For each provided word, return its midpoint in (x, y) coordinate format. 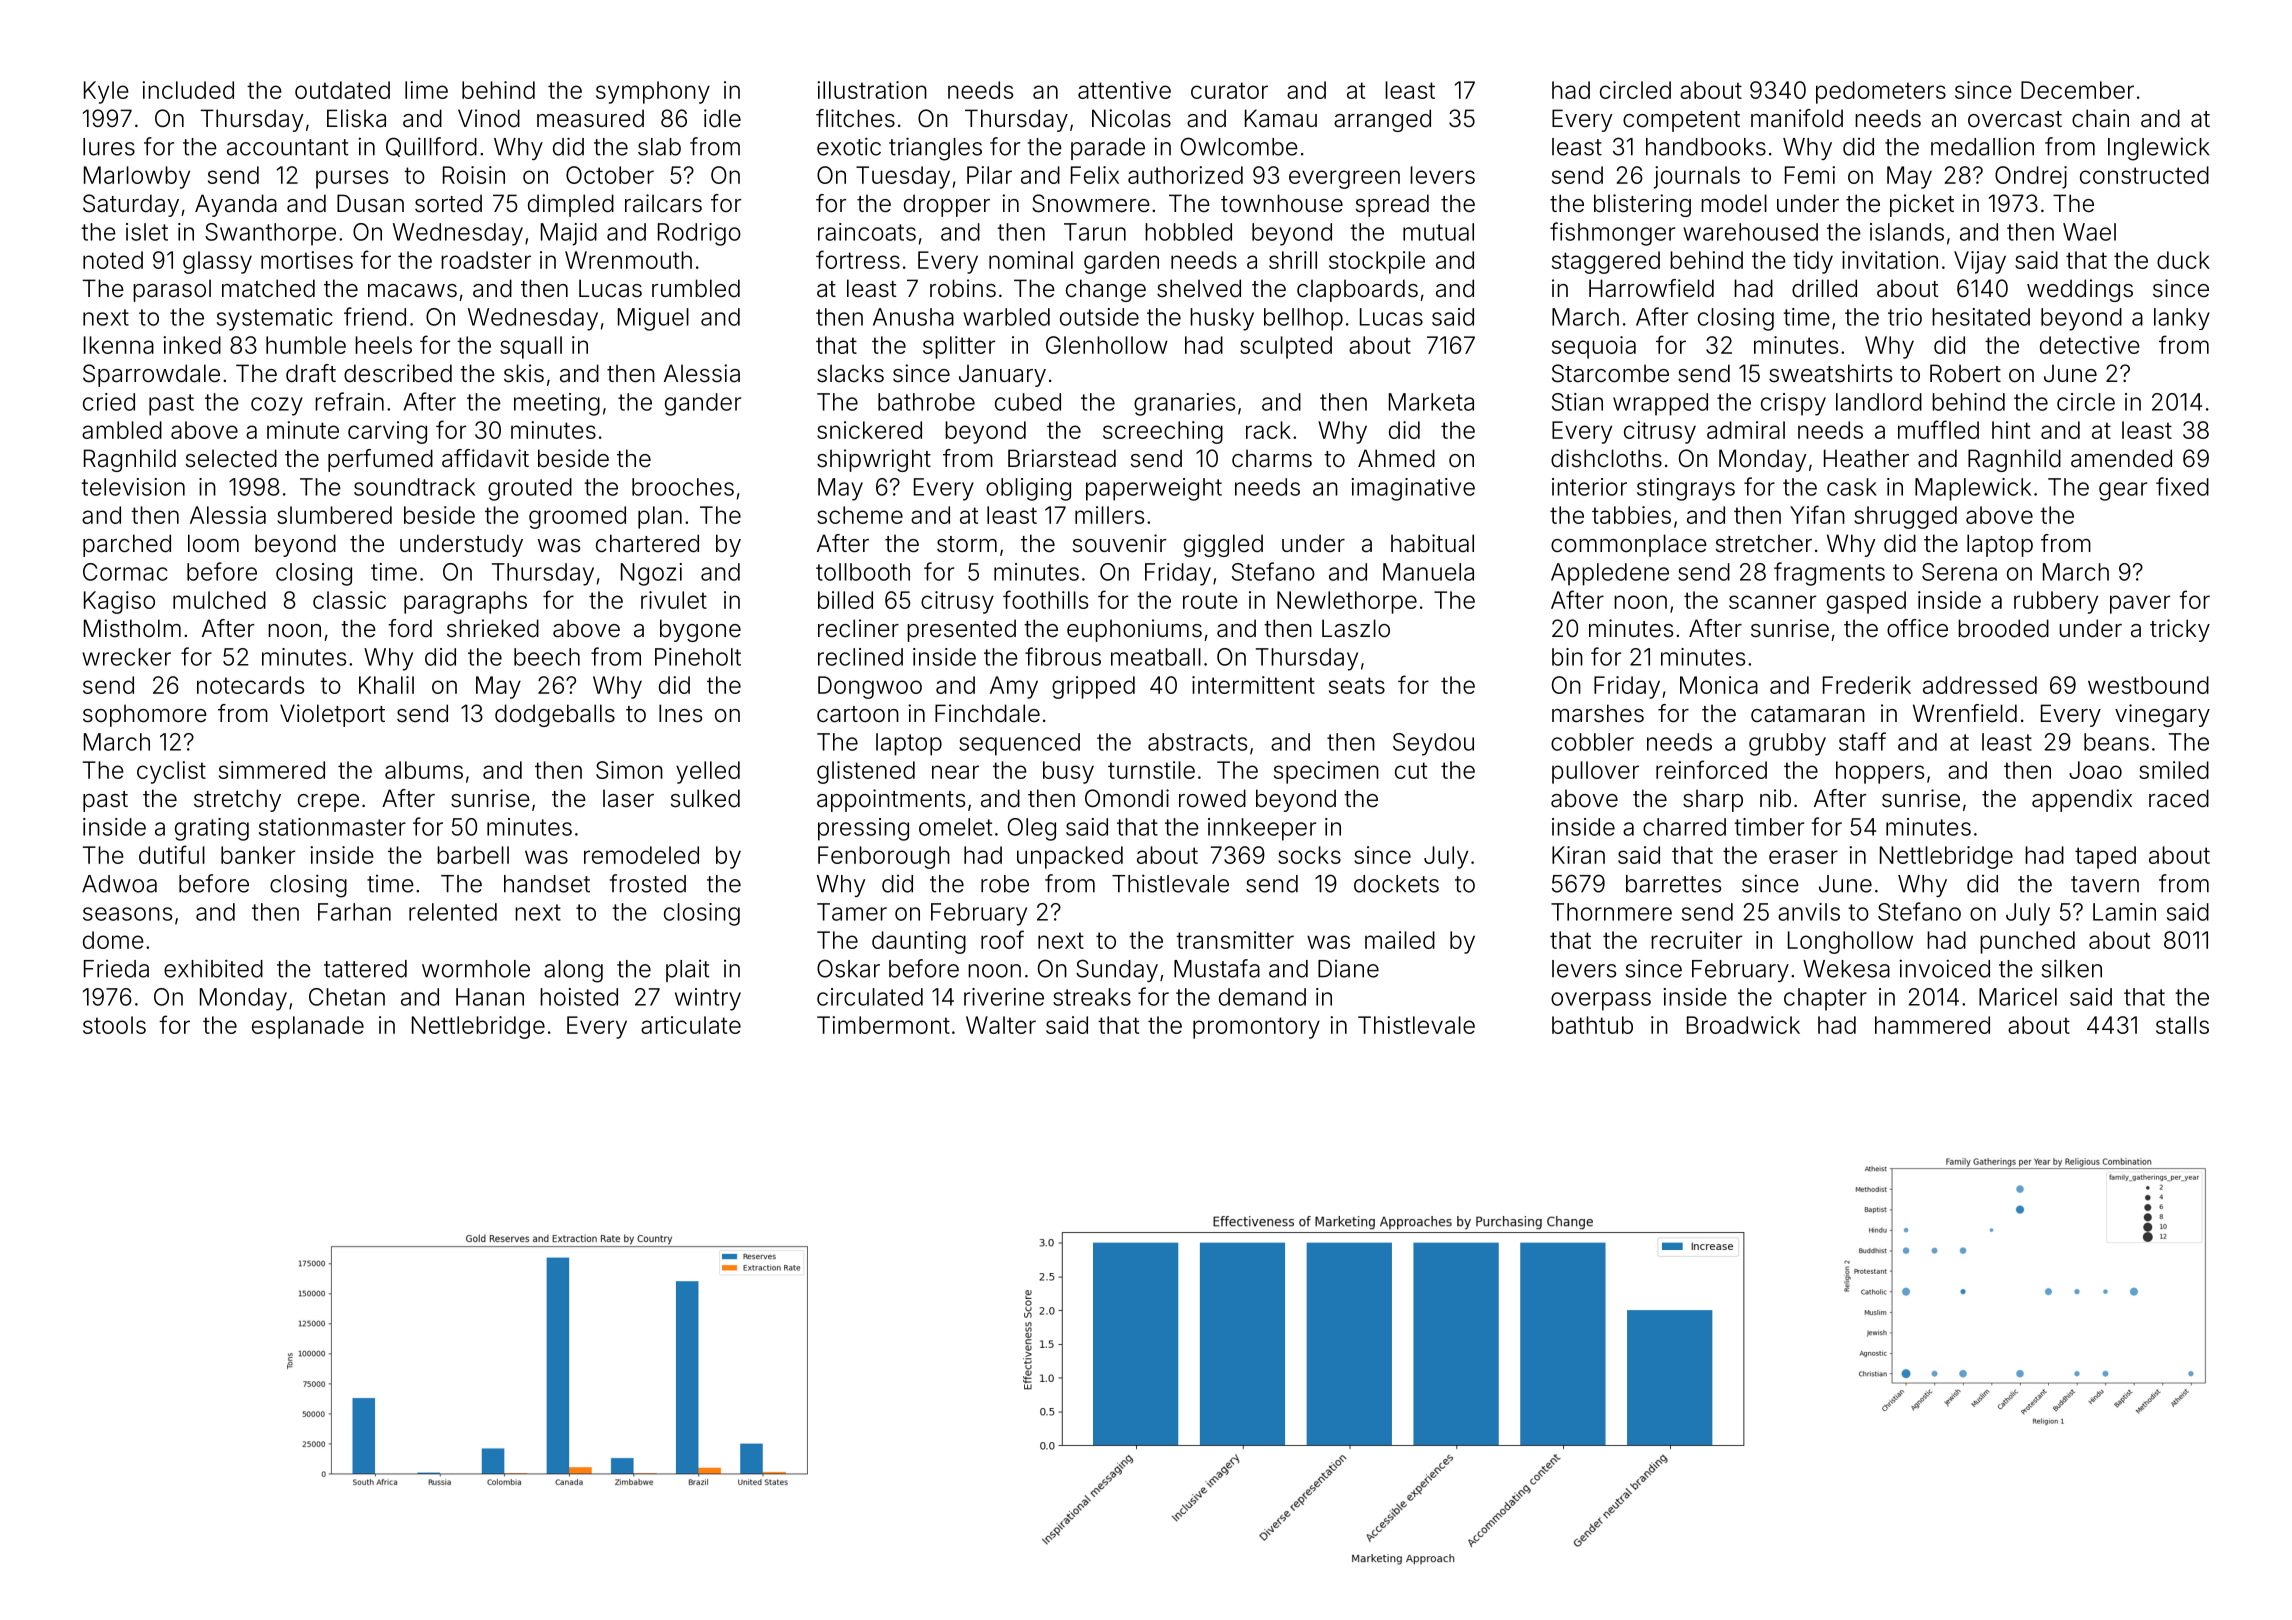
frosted (648, 883)
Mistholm (132, 628)
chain (2100, 118)
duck (2183, 260)
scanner (1772, 602)
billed (845, 600)
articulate (691, 1025)
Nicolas (1131, 118)
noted (113, 260)
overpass (1601, 1001)
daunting (919, 942)
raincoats (867, 232)
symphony (653, 92)
